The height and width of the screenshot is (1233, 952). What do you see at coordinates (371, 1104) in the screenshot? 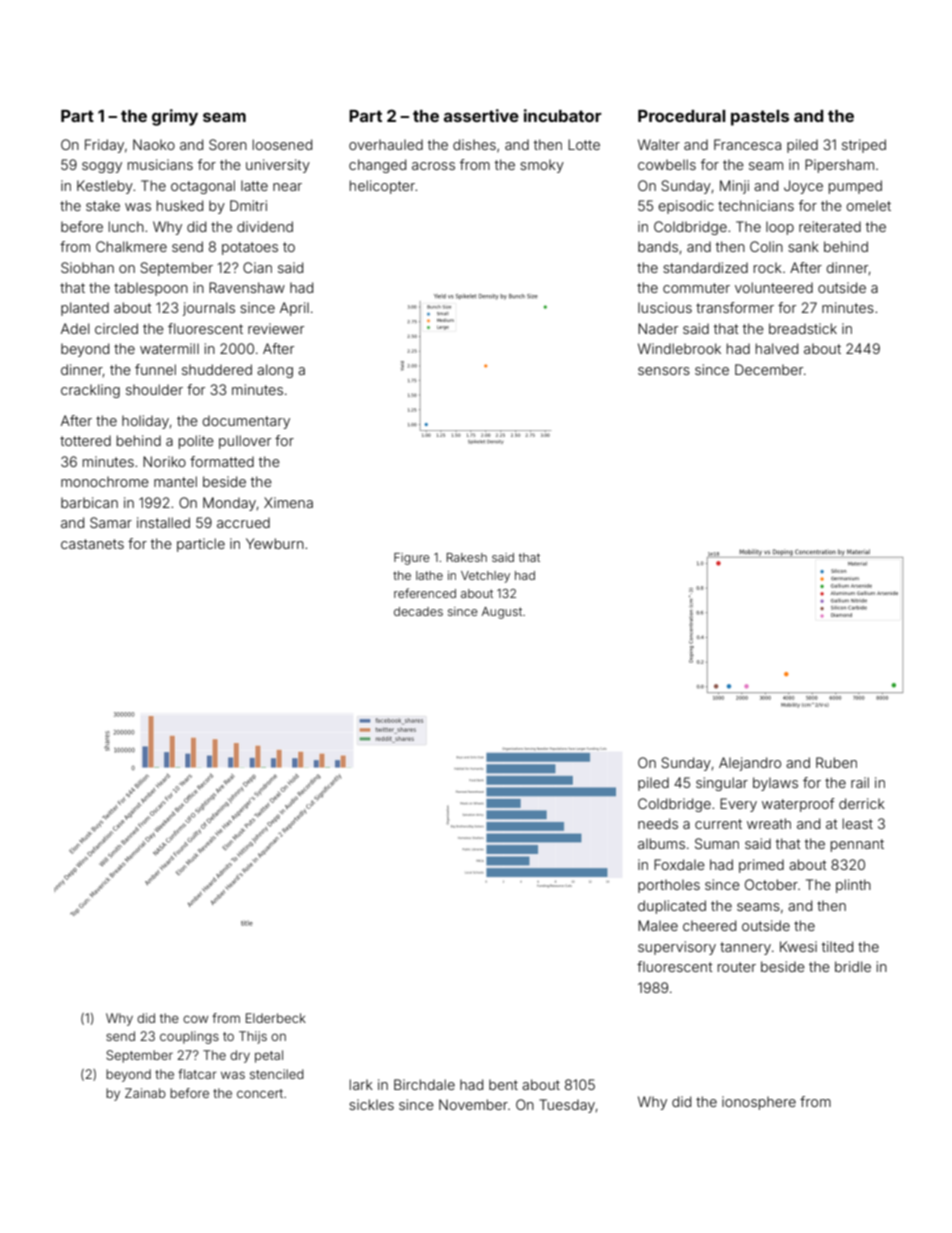
I see `sickles` at bounding box center [371, 1104].
